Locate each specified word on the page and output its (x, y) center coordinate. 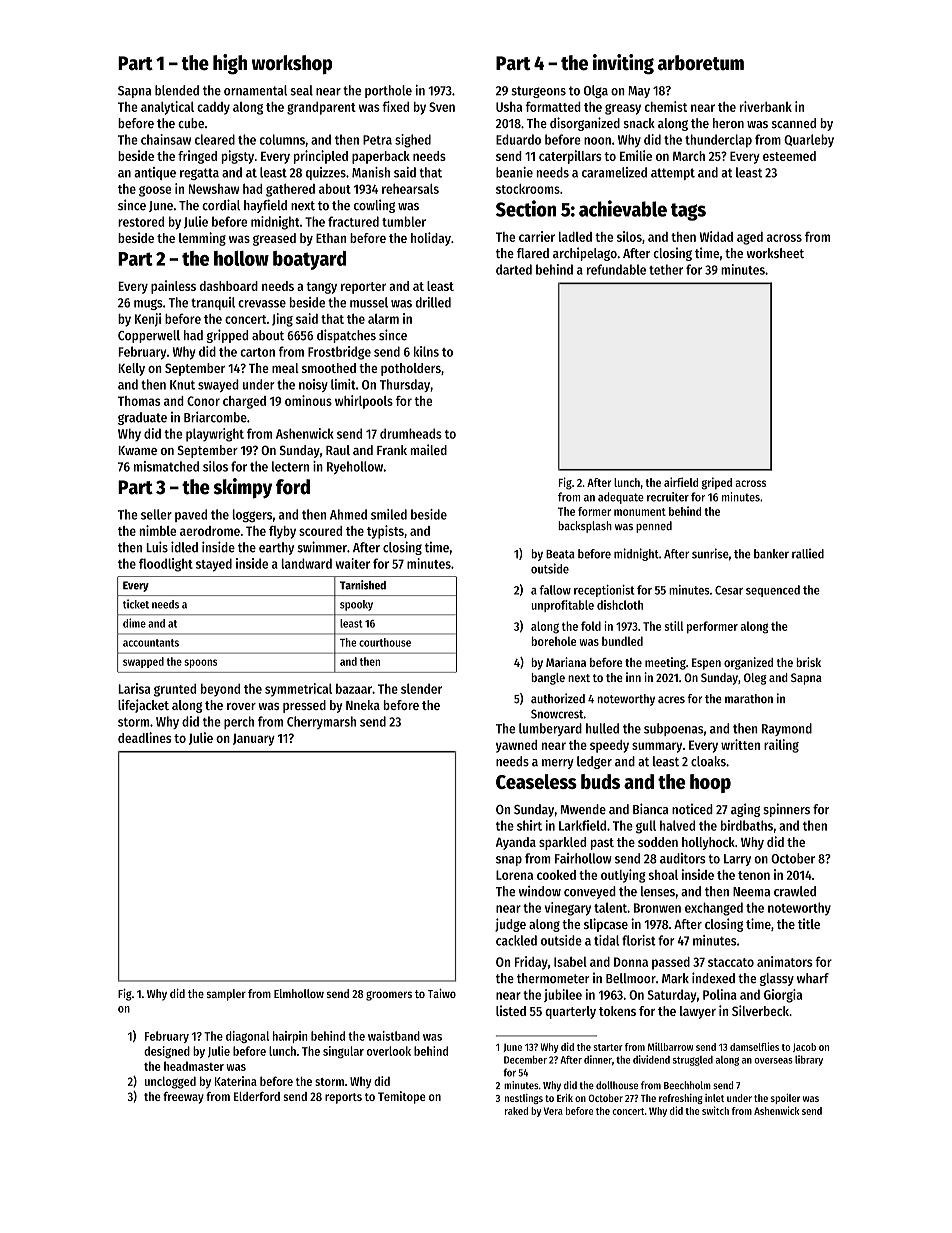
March (689, 156)
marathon (749, 699)
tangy (321, 288)
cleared (215, 139)
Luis (157, 547)
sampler (226, 995)
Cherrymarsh (321, 722)
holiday (431, 239)
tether (666, 269)
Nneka (363, 705)
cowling (374, 206)
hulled (602, 728)
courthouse (385, 642)
